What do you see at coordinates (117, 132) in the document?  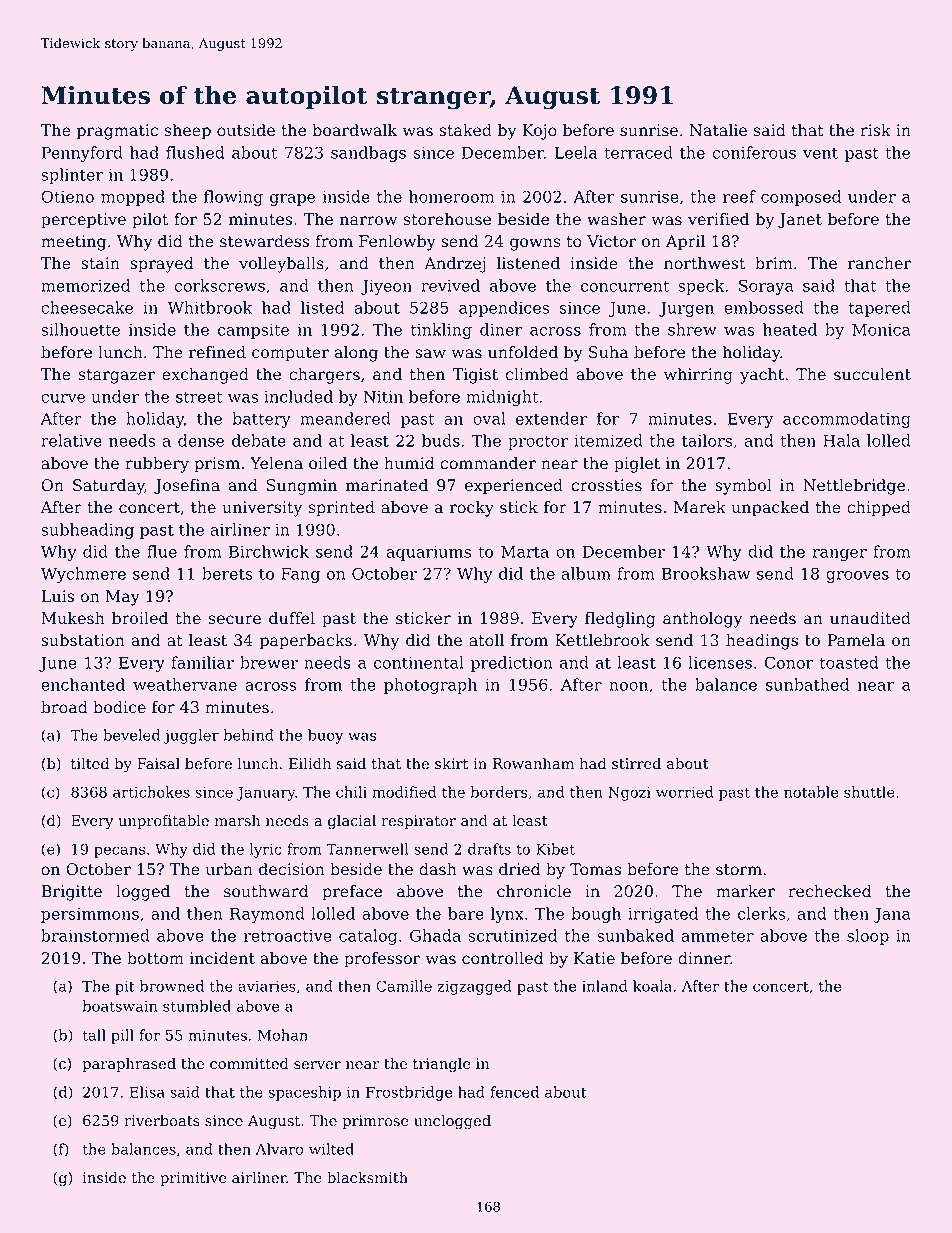 I see `pragmatic` at bounding box center [117, 132].
